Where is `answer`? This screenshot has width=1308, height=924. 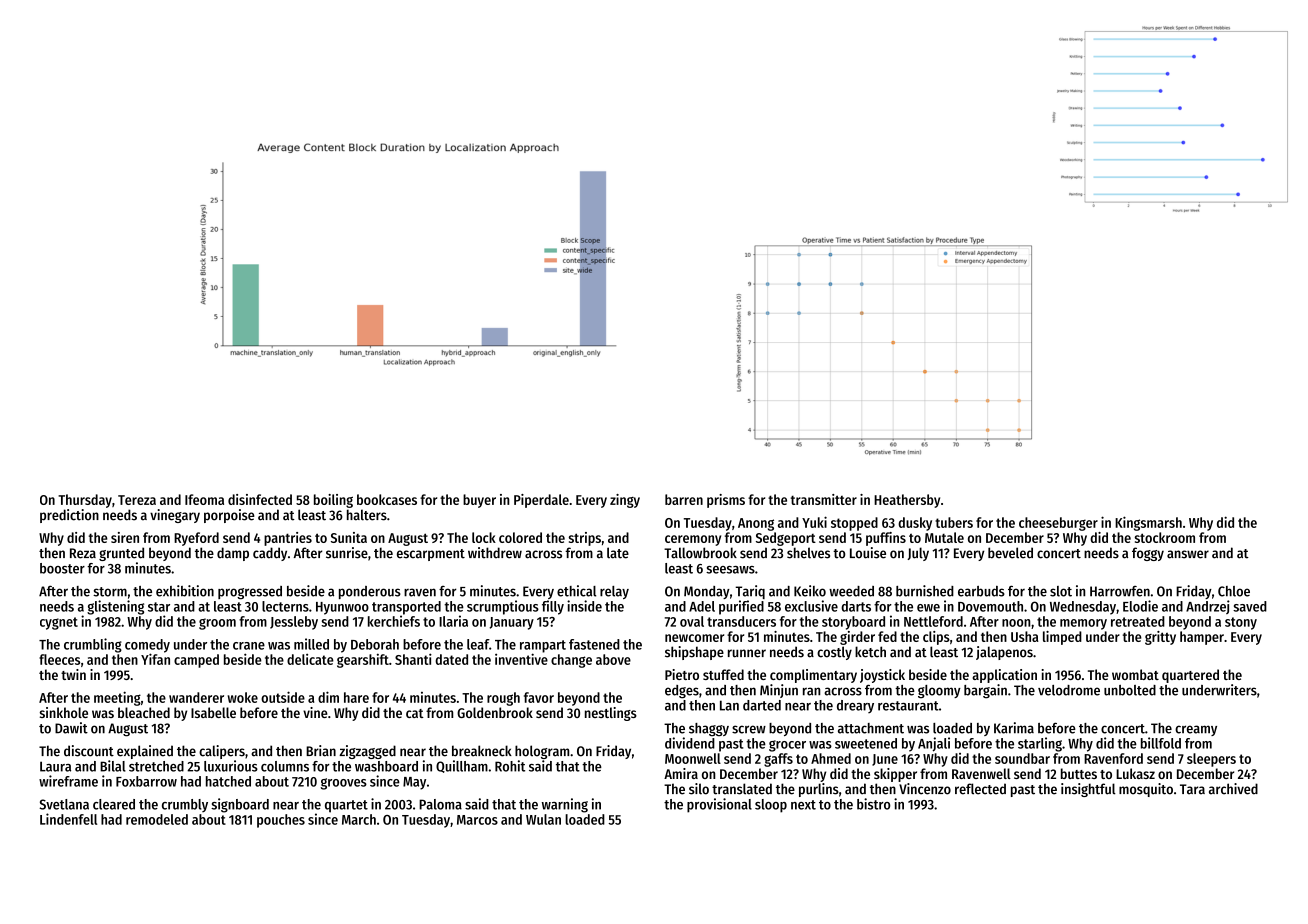 answer is located at coordinates (1188, 554).
